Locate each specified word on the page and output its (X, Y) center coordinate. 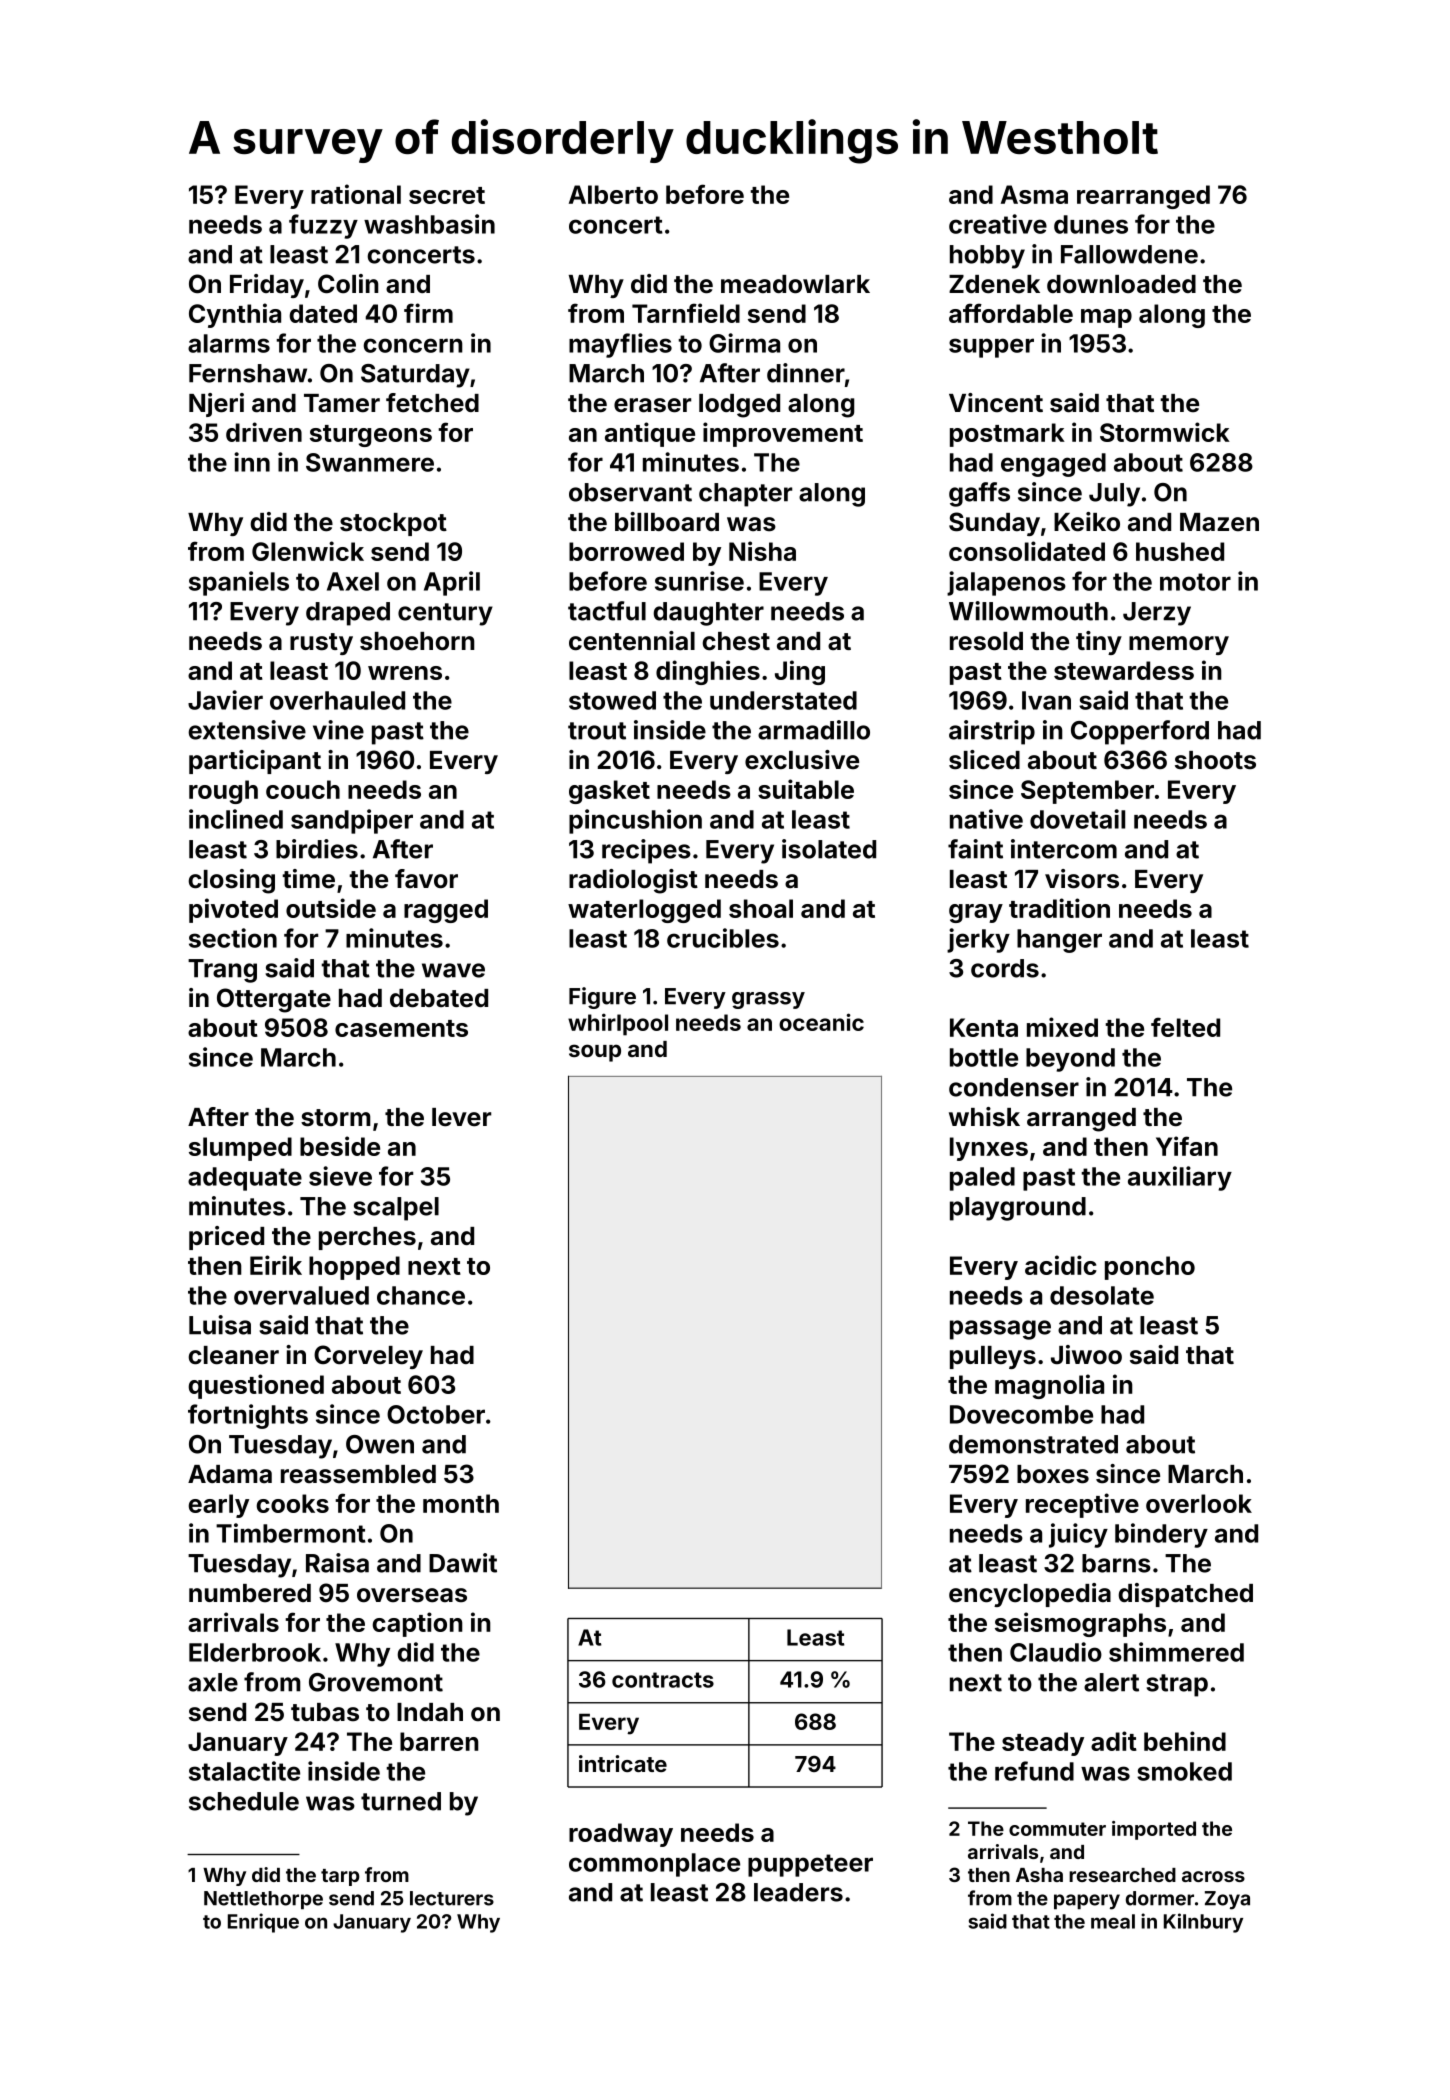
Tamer (342, 403)
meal (1113, 1921)
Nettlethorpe (263, 1900)
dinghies (708, 672)
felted (1185, 1027)
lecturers (452, 1898)
